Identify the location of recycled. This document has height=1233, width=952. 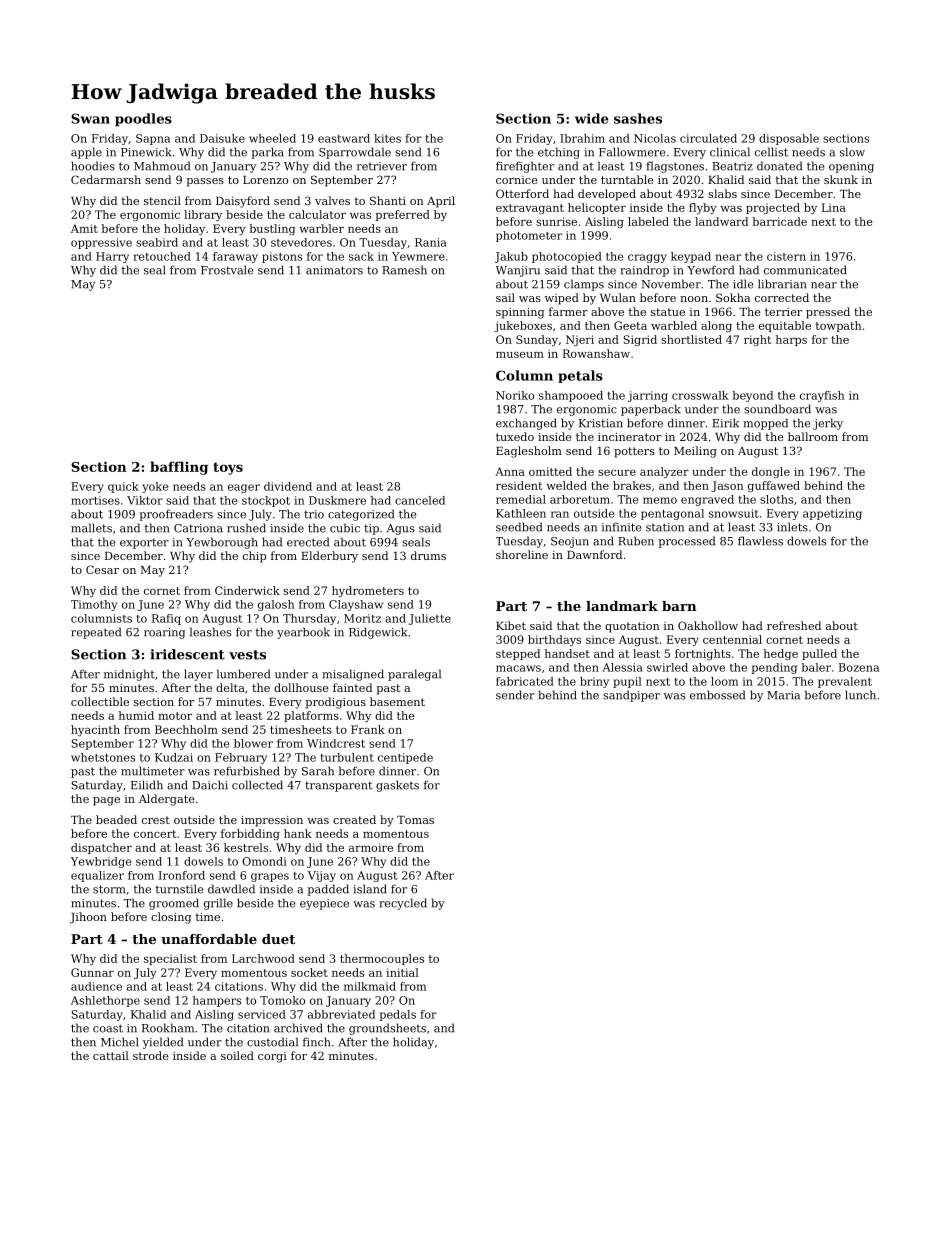
(403, 904).
